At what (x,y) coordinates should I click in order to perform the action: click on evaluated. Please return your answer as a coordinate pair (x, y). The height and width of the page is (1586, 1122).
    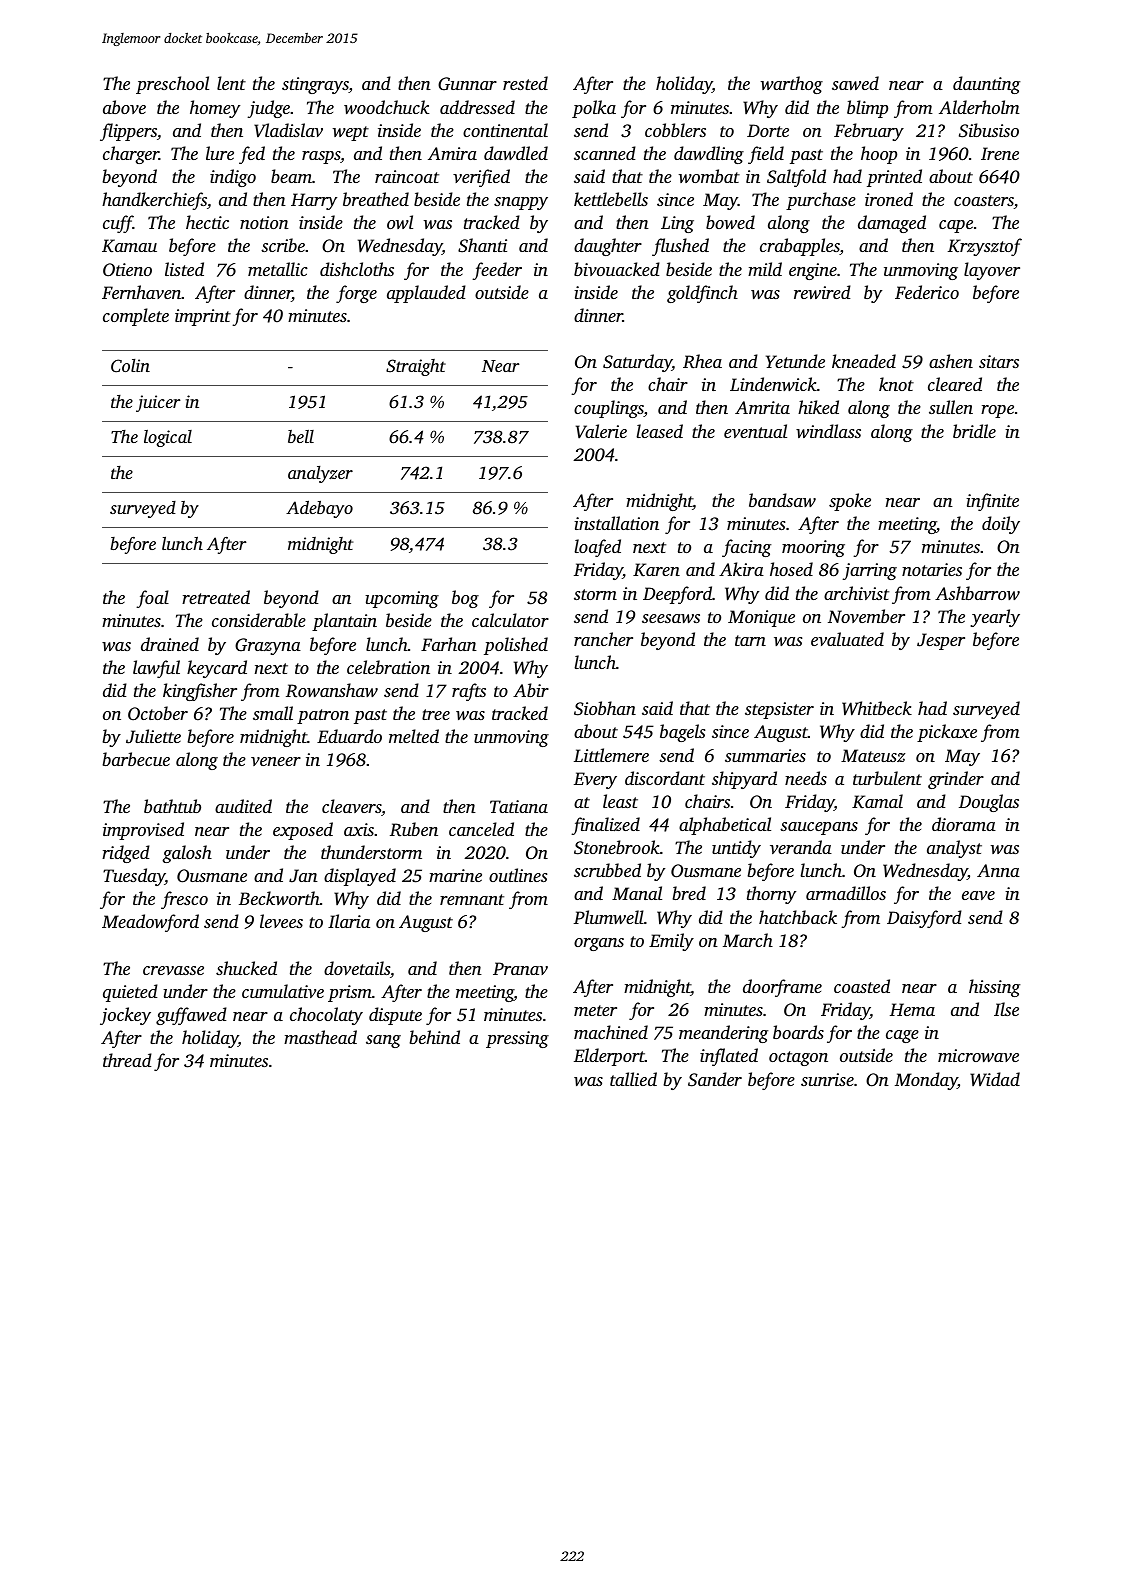
    Looking at the image, I should click on (847, 639).
